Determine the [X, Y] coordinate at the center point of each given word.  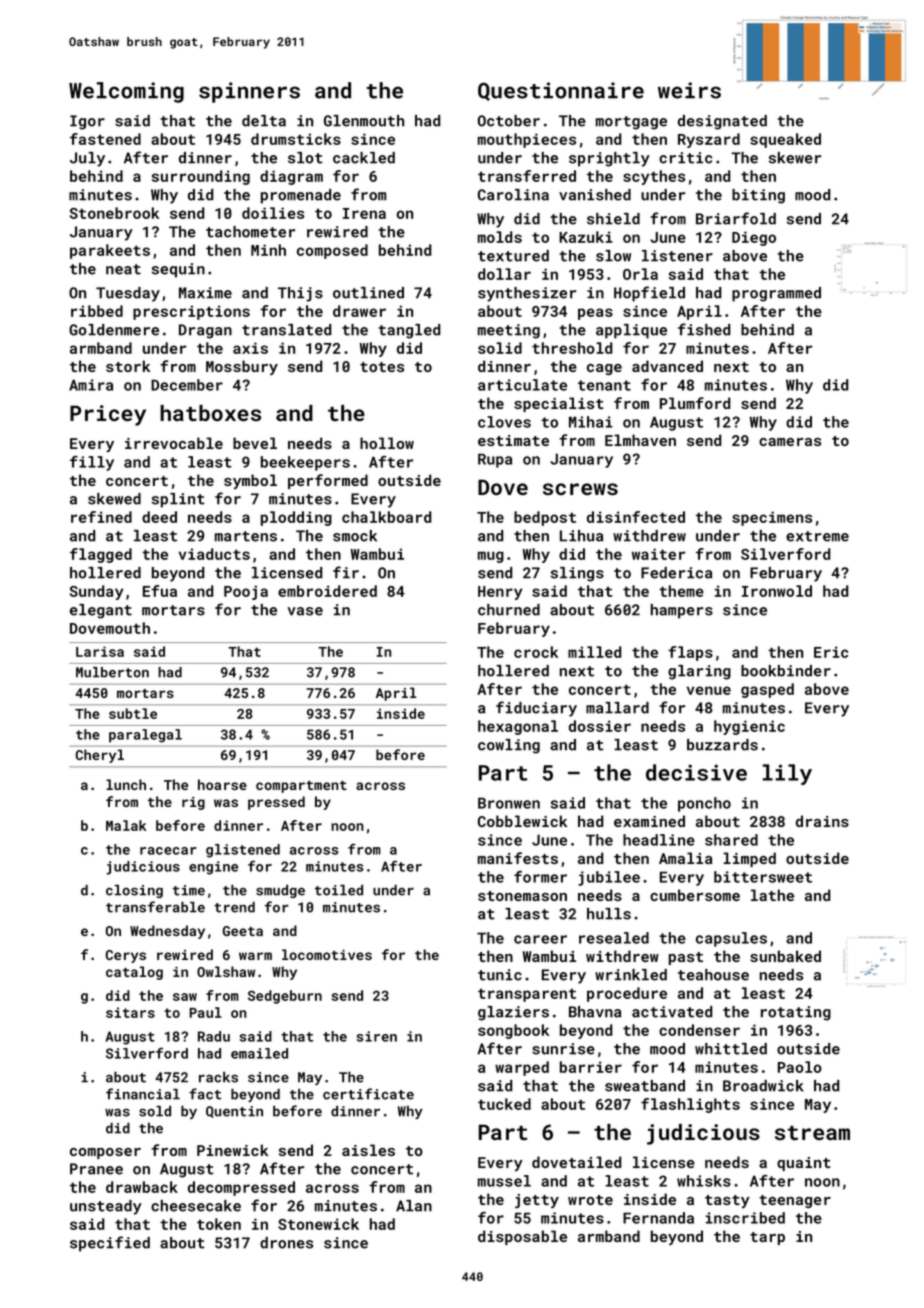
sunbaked [785, 956]
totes [382, 367]
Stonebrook [114, 213]
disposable [522, 1237]
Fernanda [658, 1218]
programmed [776, 294]
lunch [126, 784]
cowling [509, 746]
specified [110, 1244]
